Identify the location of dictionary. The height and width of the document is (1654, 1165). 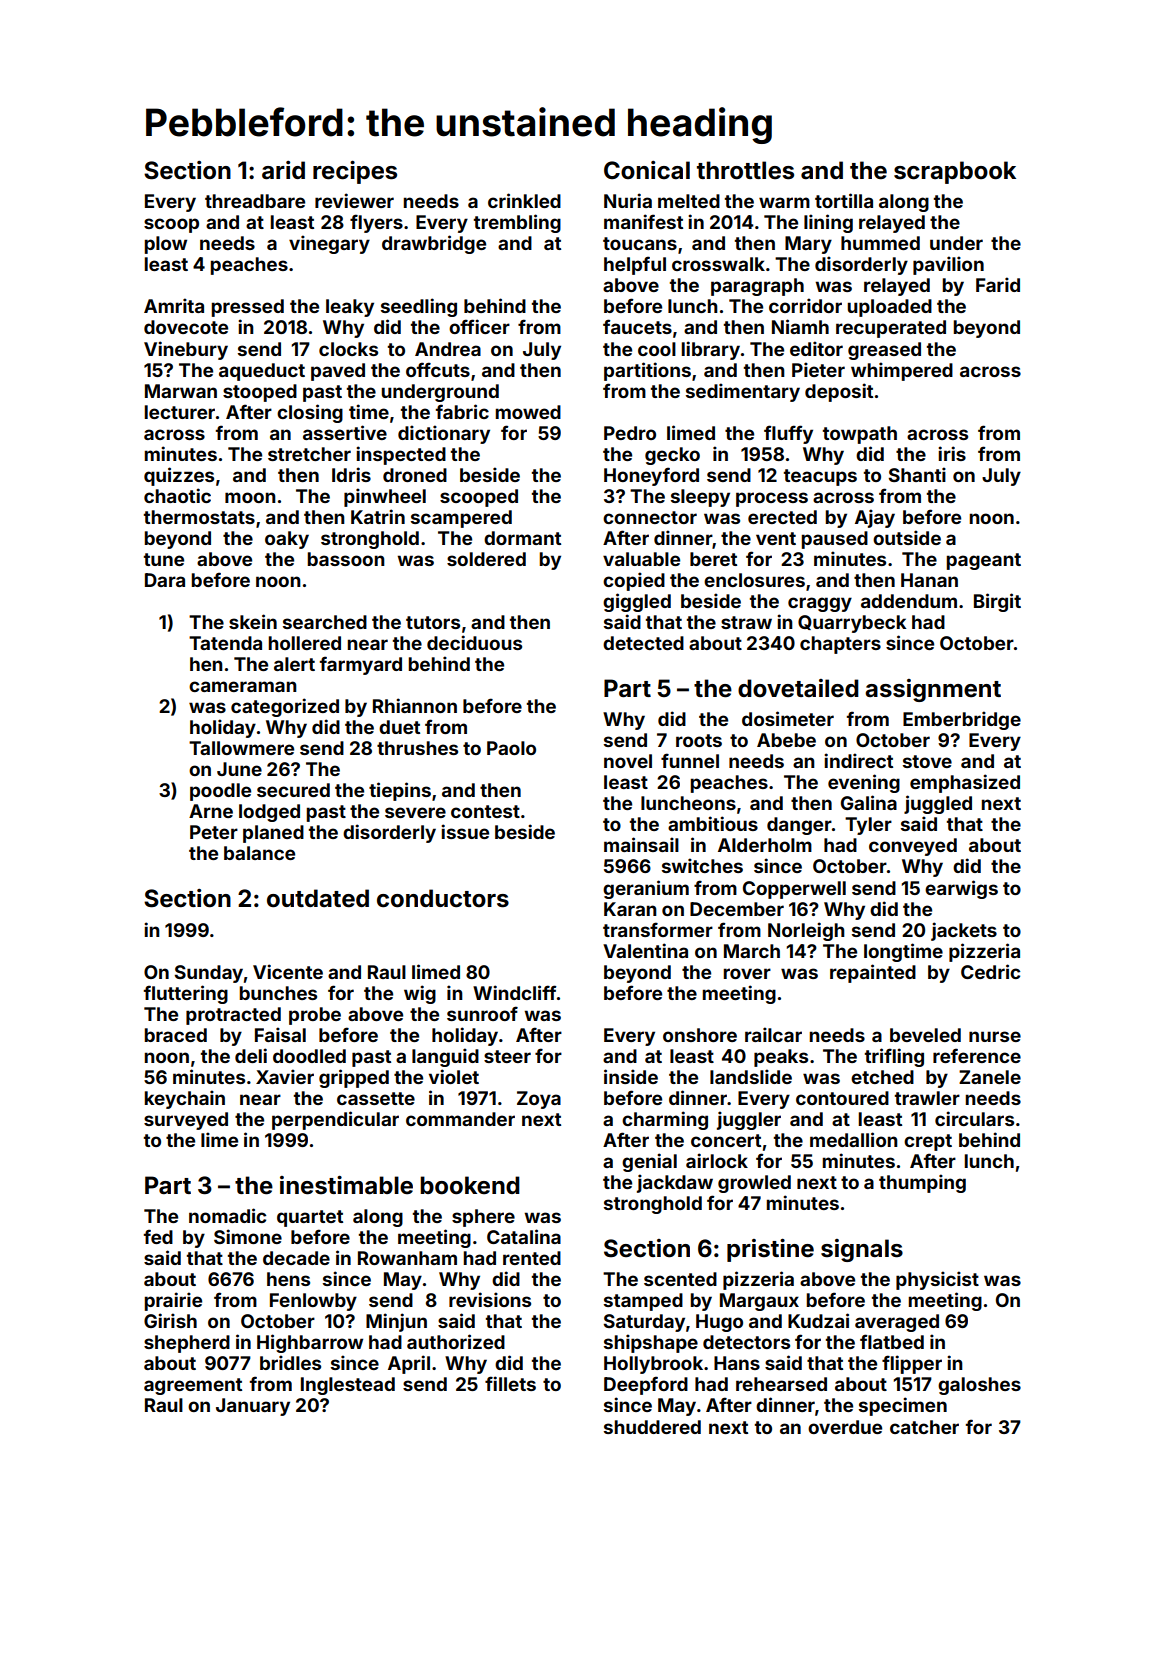
(444, 434).
